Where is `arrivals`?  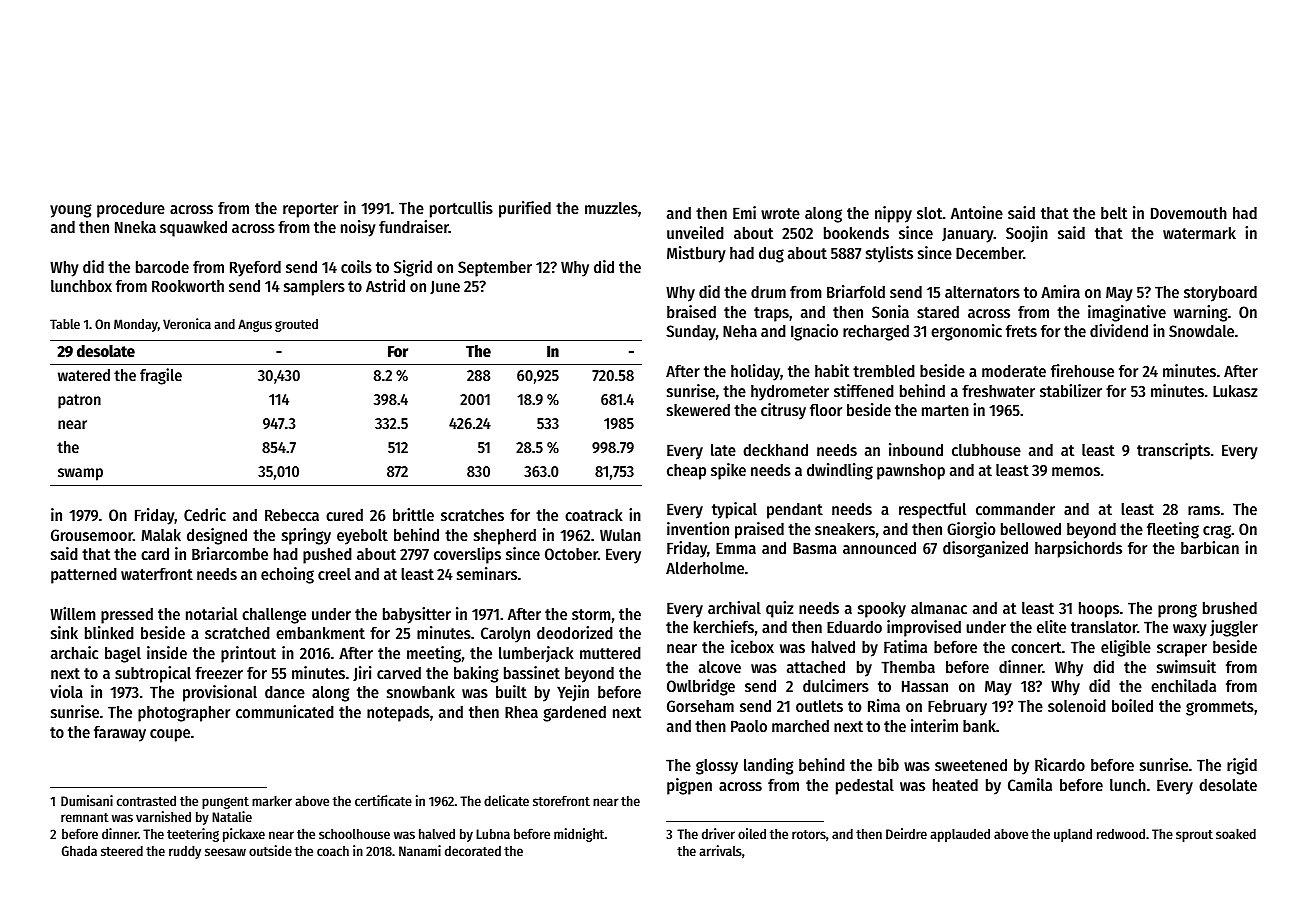 arrivals is located at coordinates (720, 850).
